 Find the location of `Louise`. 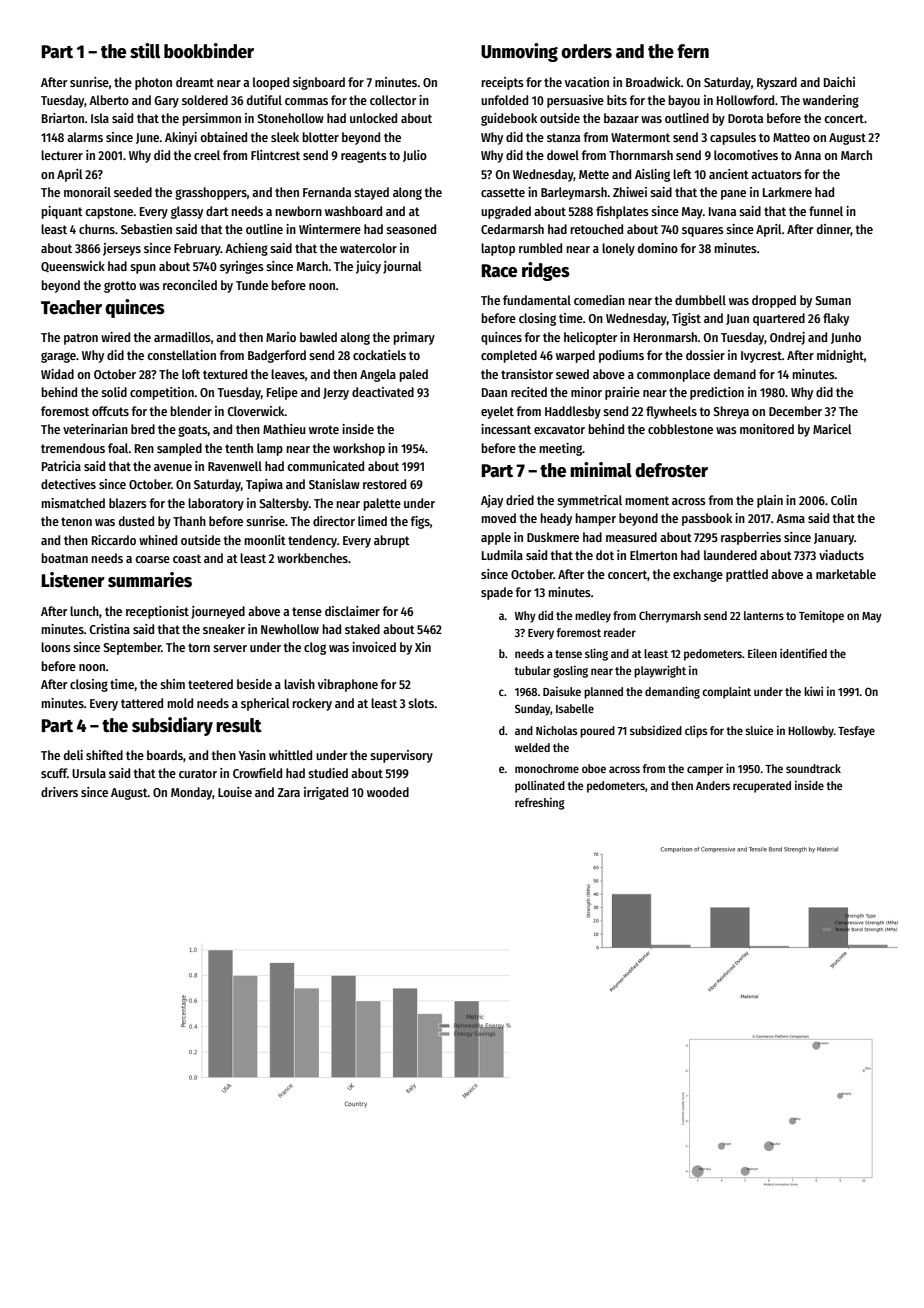

Louise is located at coordinates (235, 792).
